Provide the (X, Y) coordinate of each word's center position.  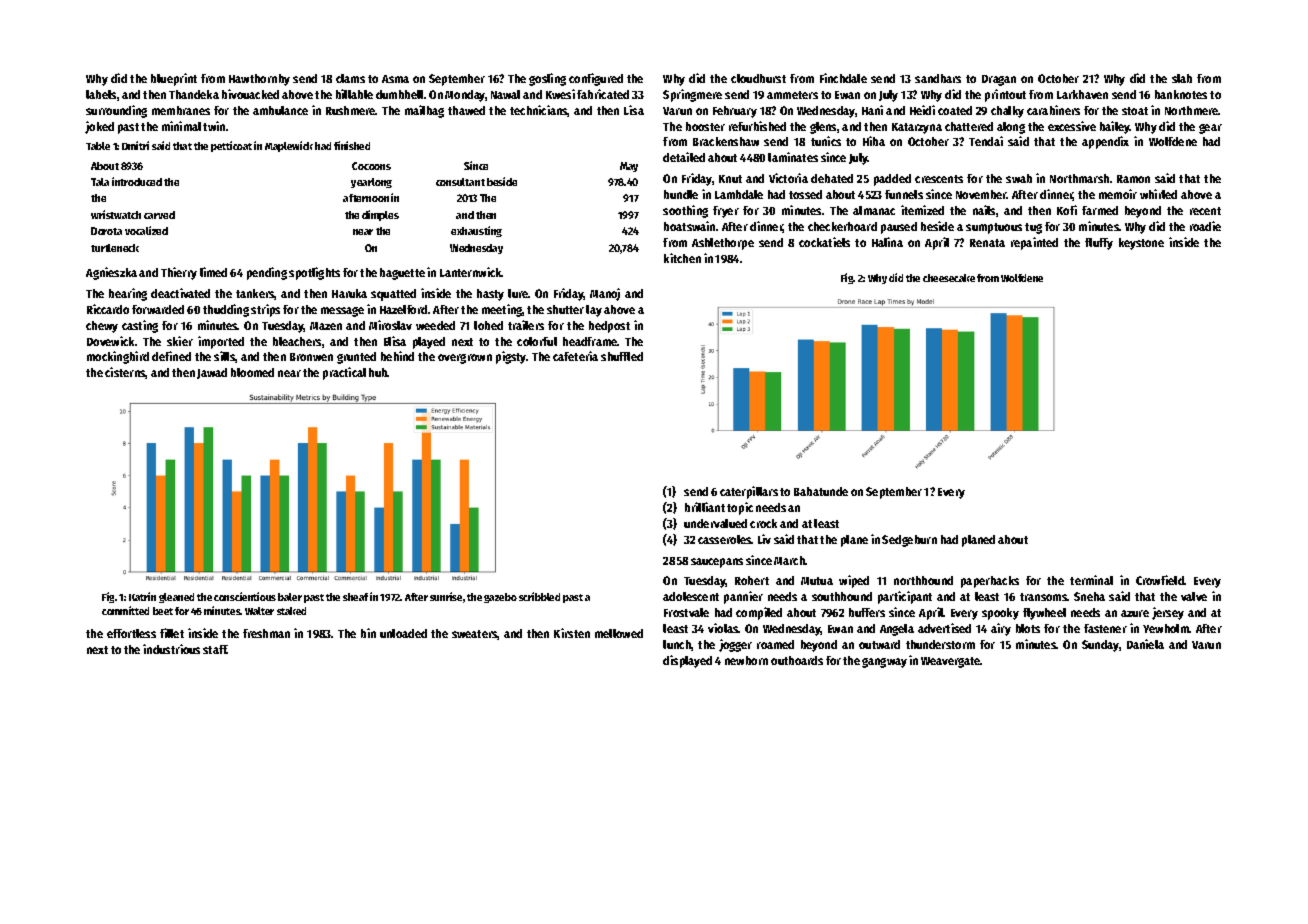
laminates (793, 157)
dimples (380, 215)
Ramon (1133, 179)
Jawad (212, 373)
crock (763, 523)
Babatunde (821, 491)
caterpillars (749, 492)
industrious (171, 649)
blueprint (174, 79)
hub (378, 372)
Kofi (1067, 210)
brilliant (705, 507)
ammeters (792, 95)
